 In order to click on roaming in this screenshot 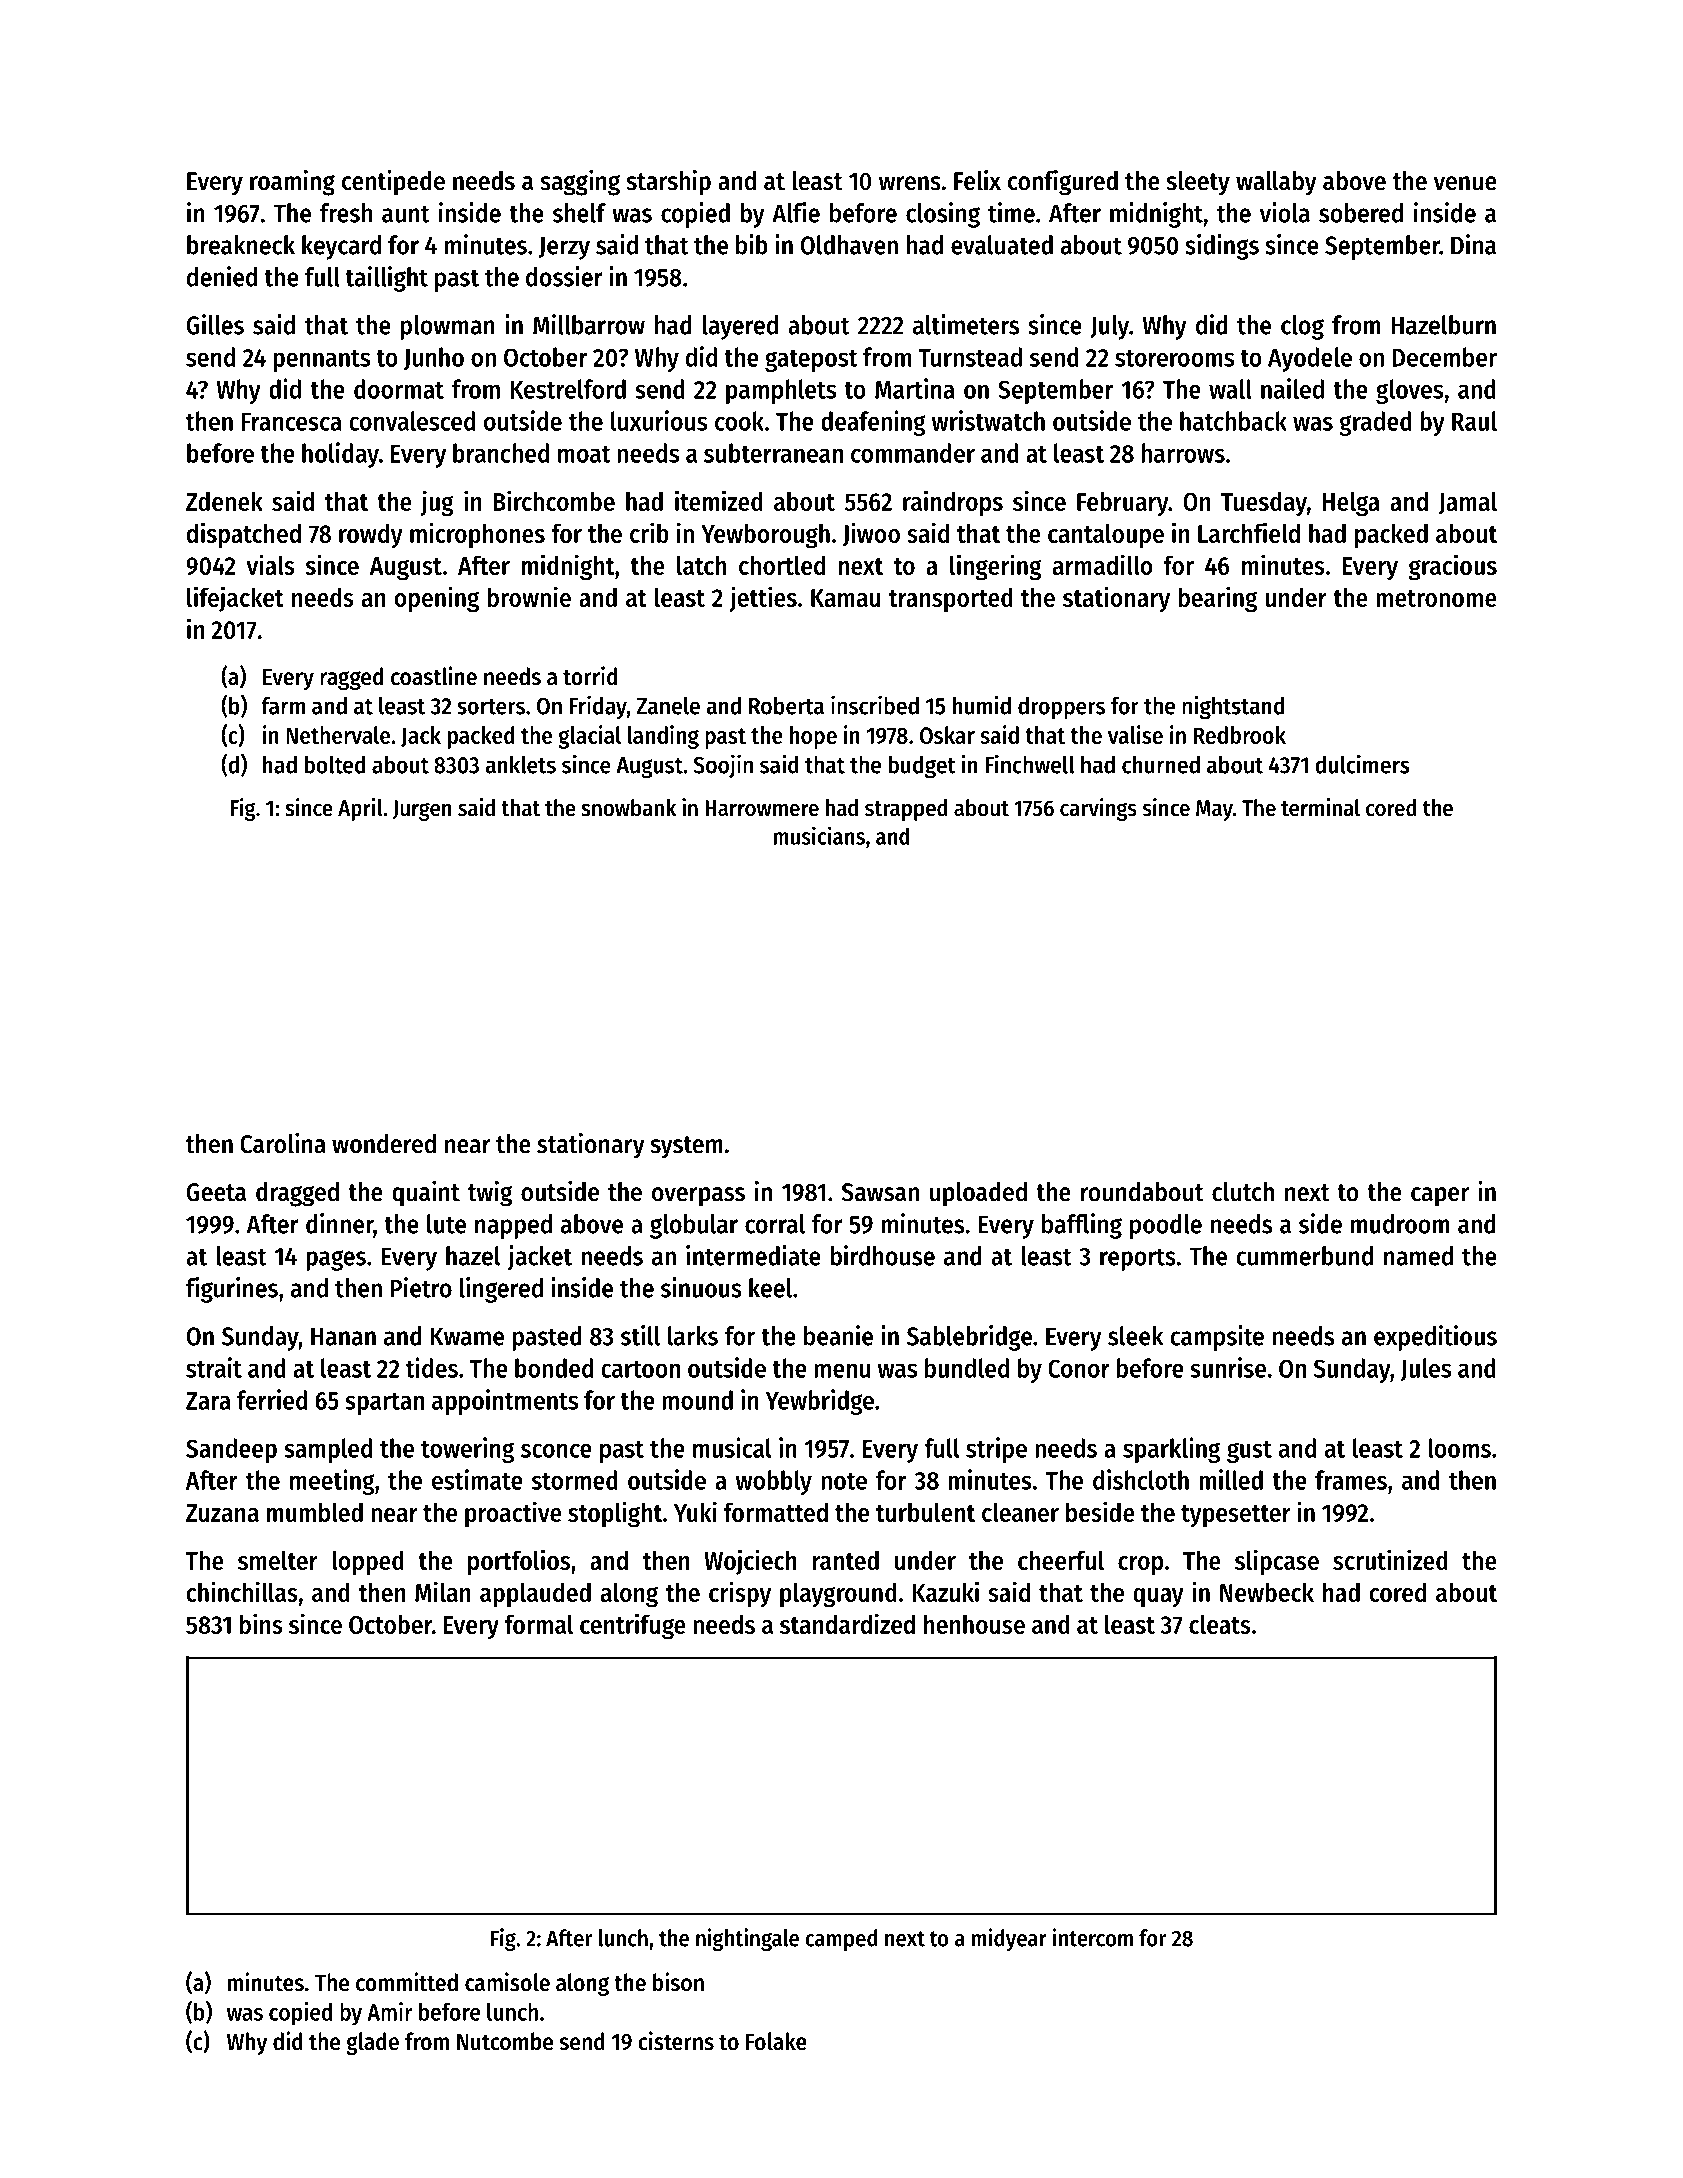, I will do `click(292, 183)`.
